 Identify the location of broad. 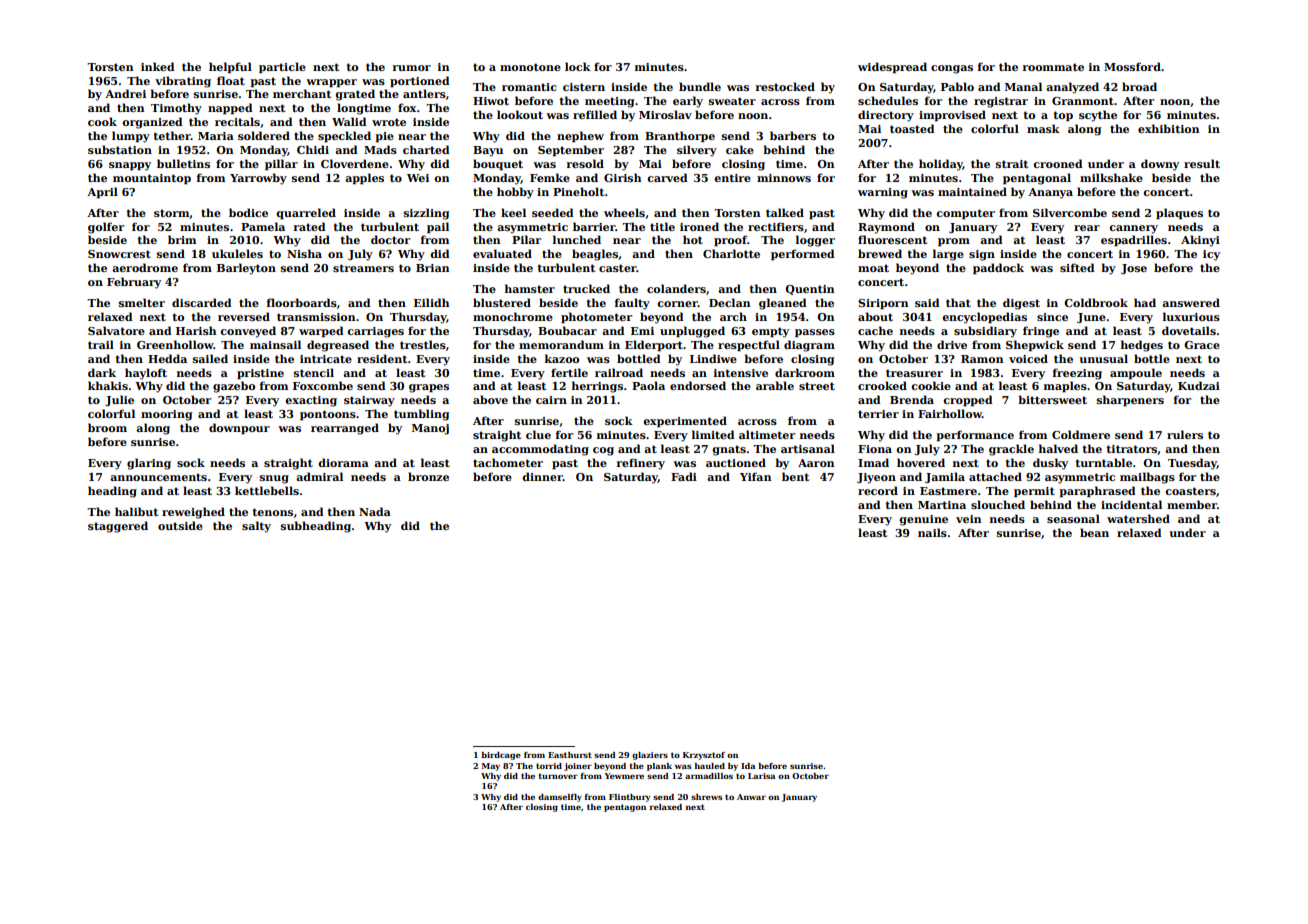
(1139, 86).
